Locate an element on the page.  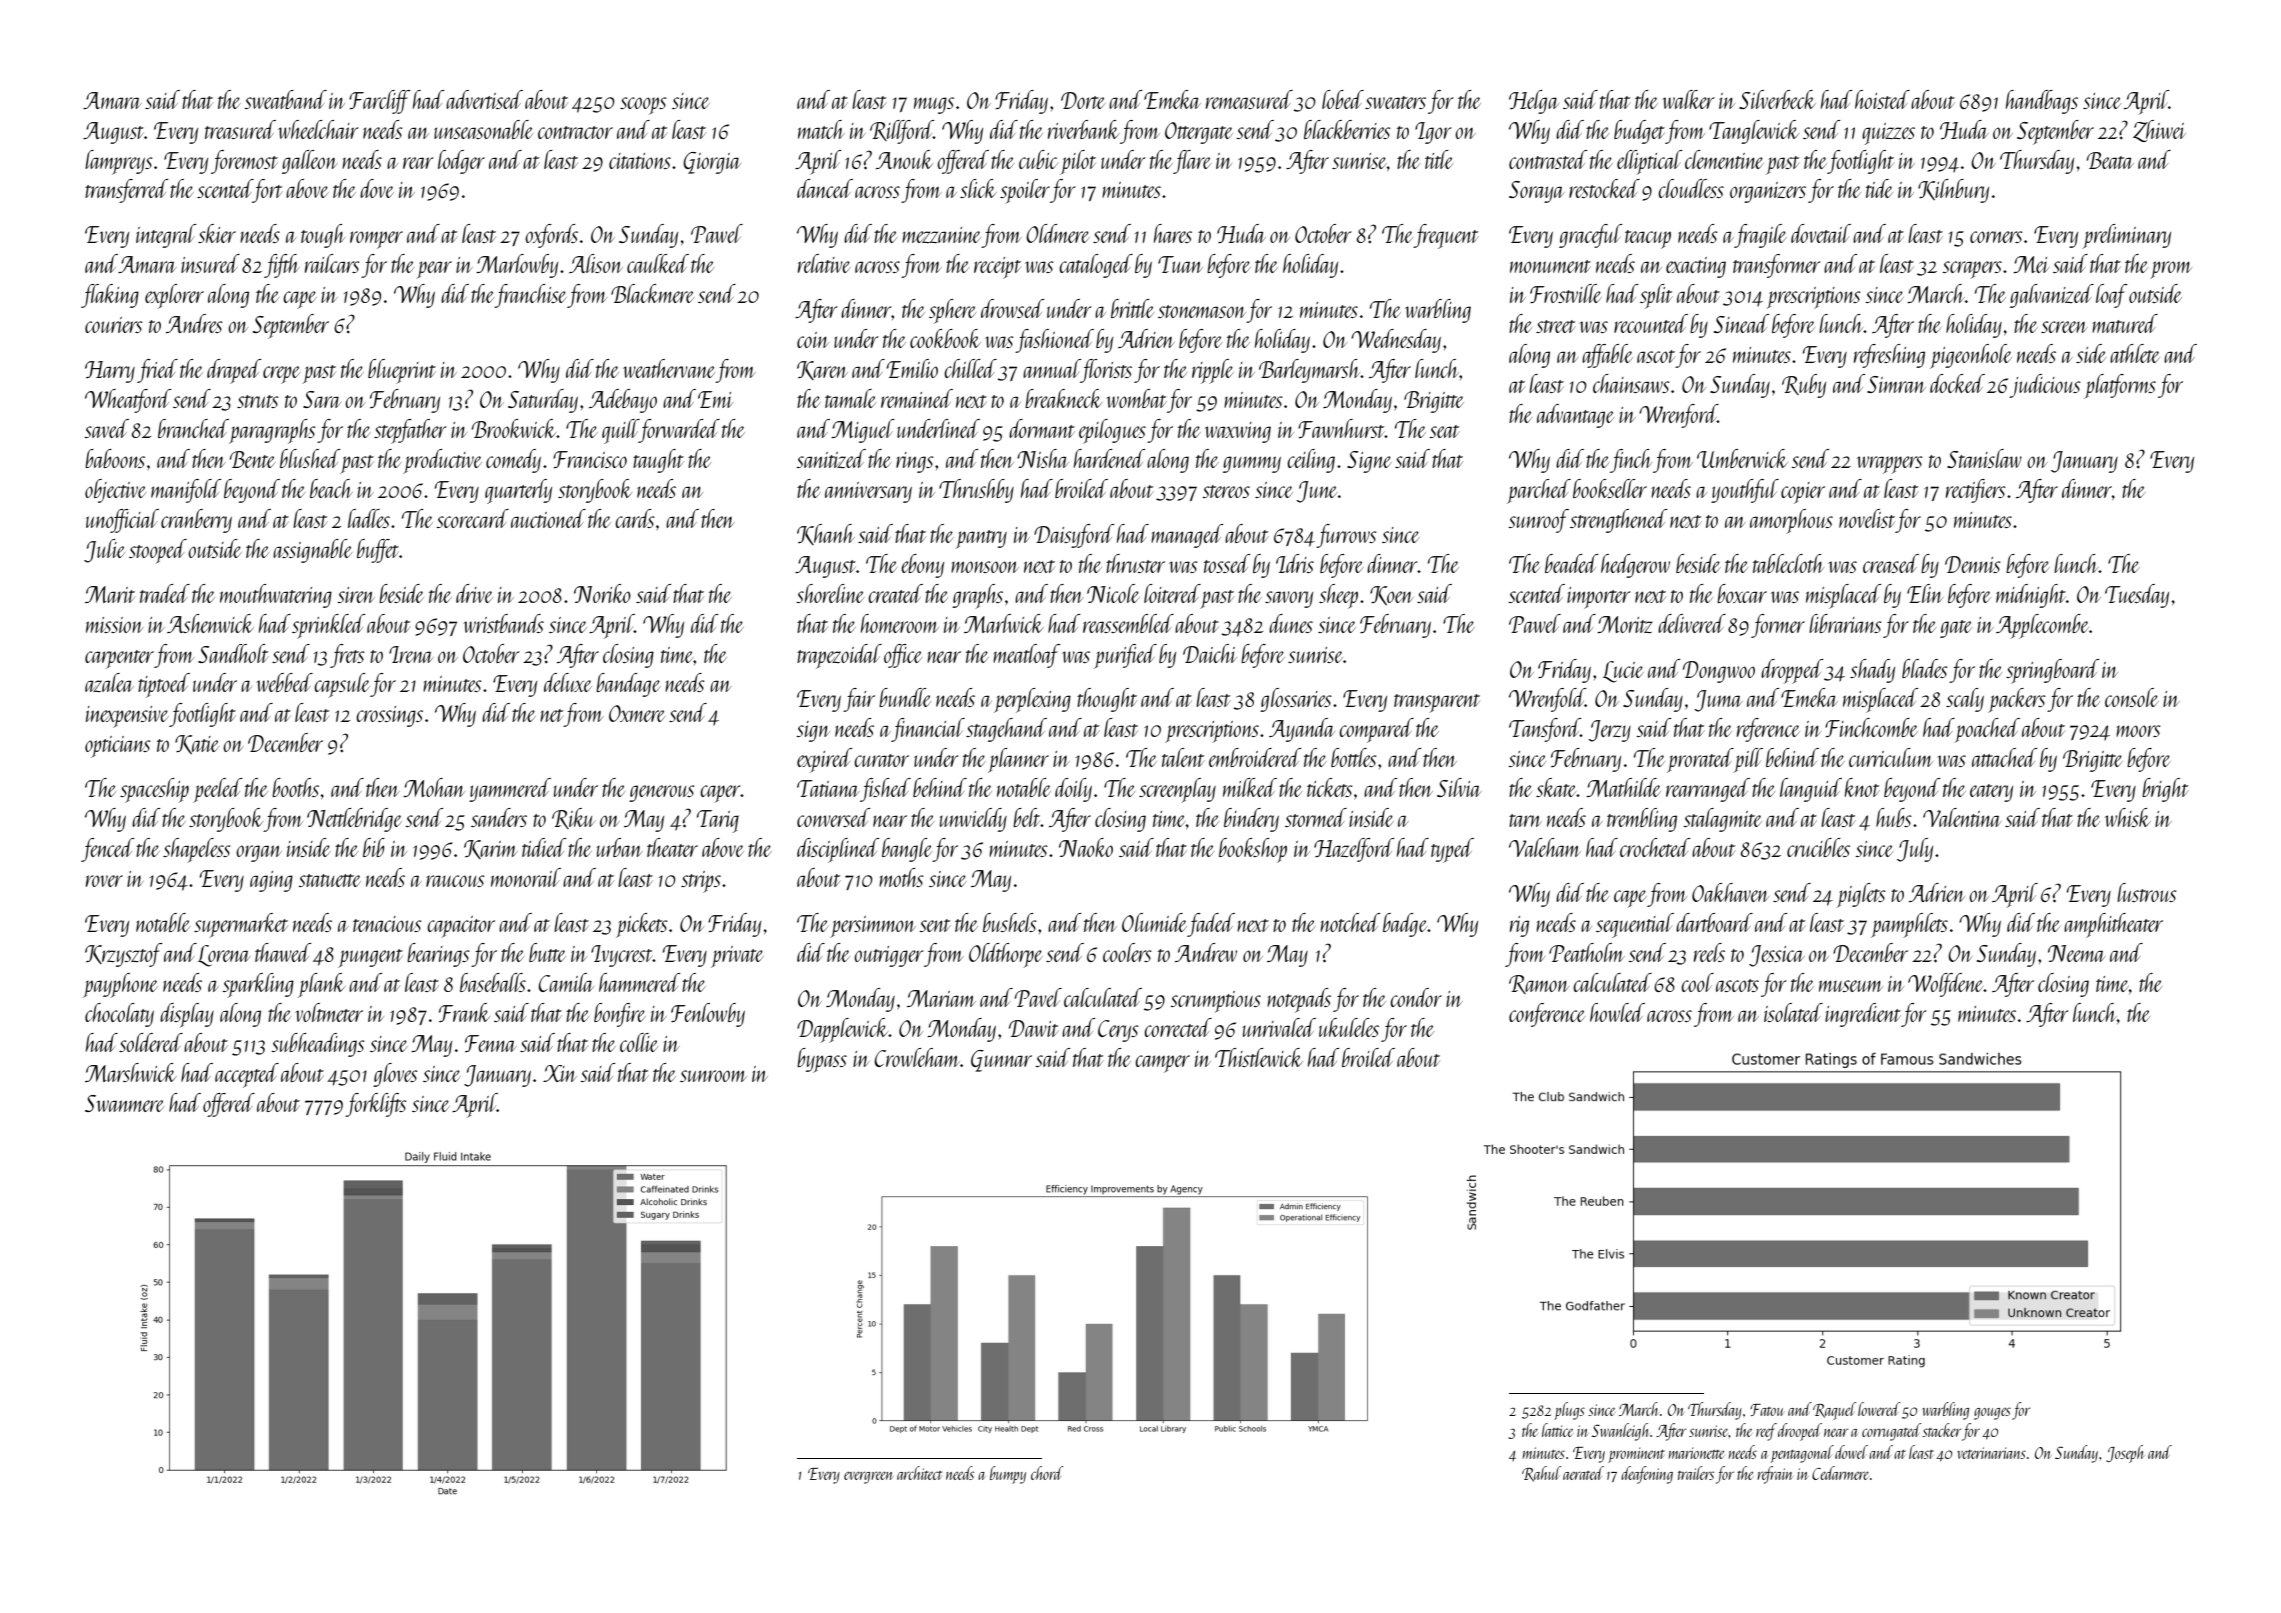
typed is located at coordinates (1452, 850).
